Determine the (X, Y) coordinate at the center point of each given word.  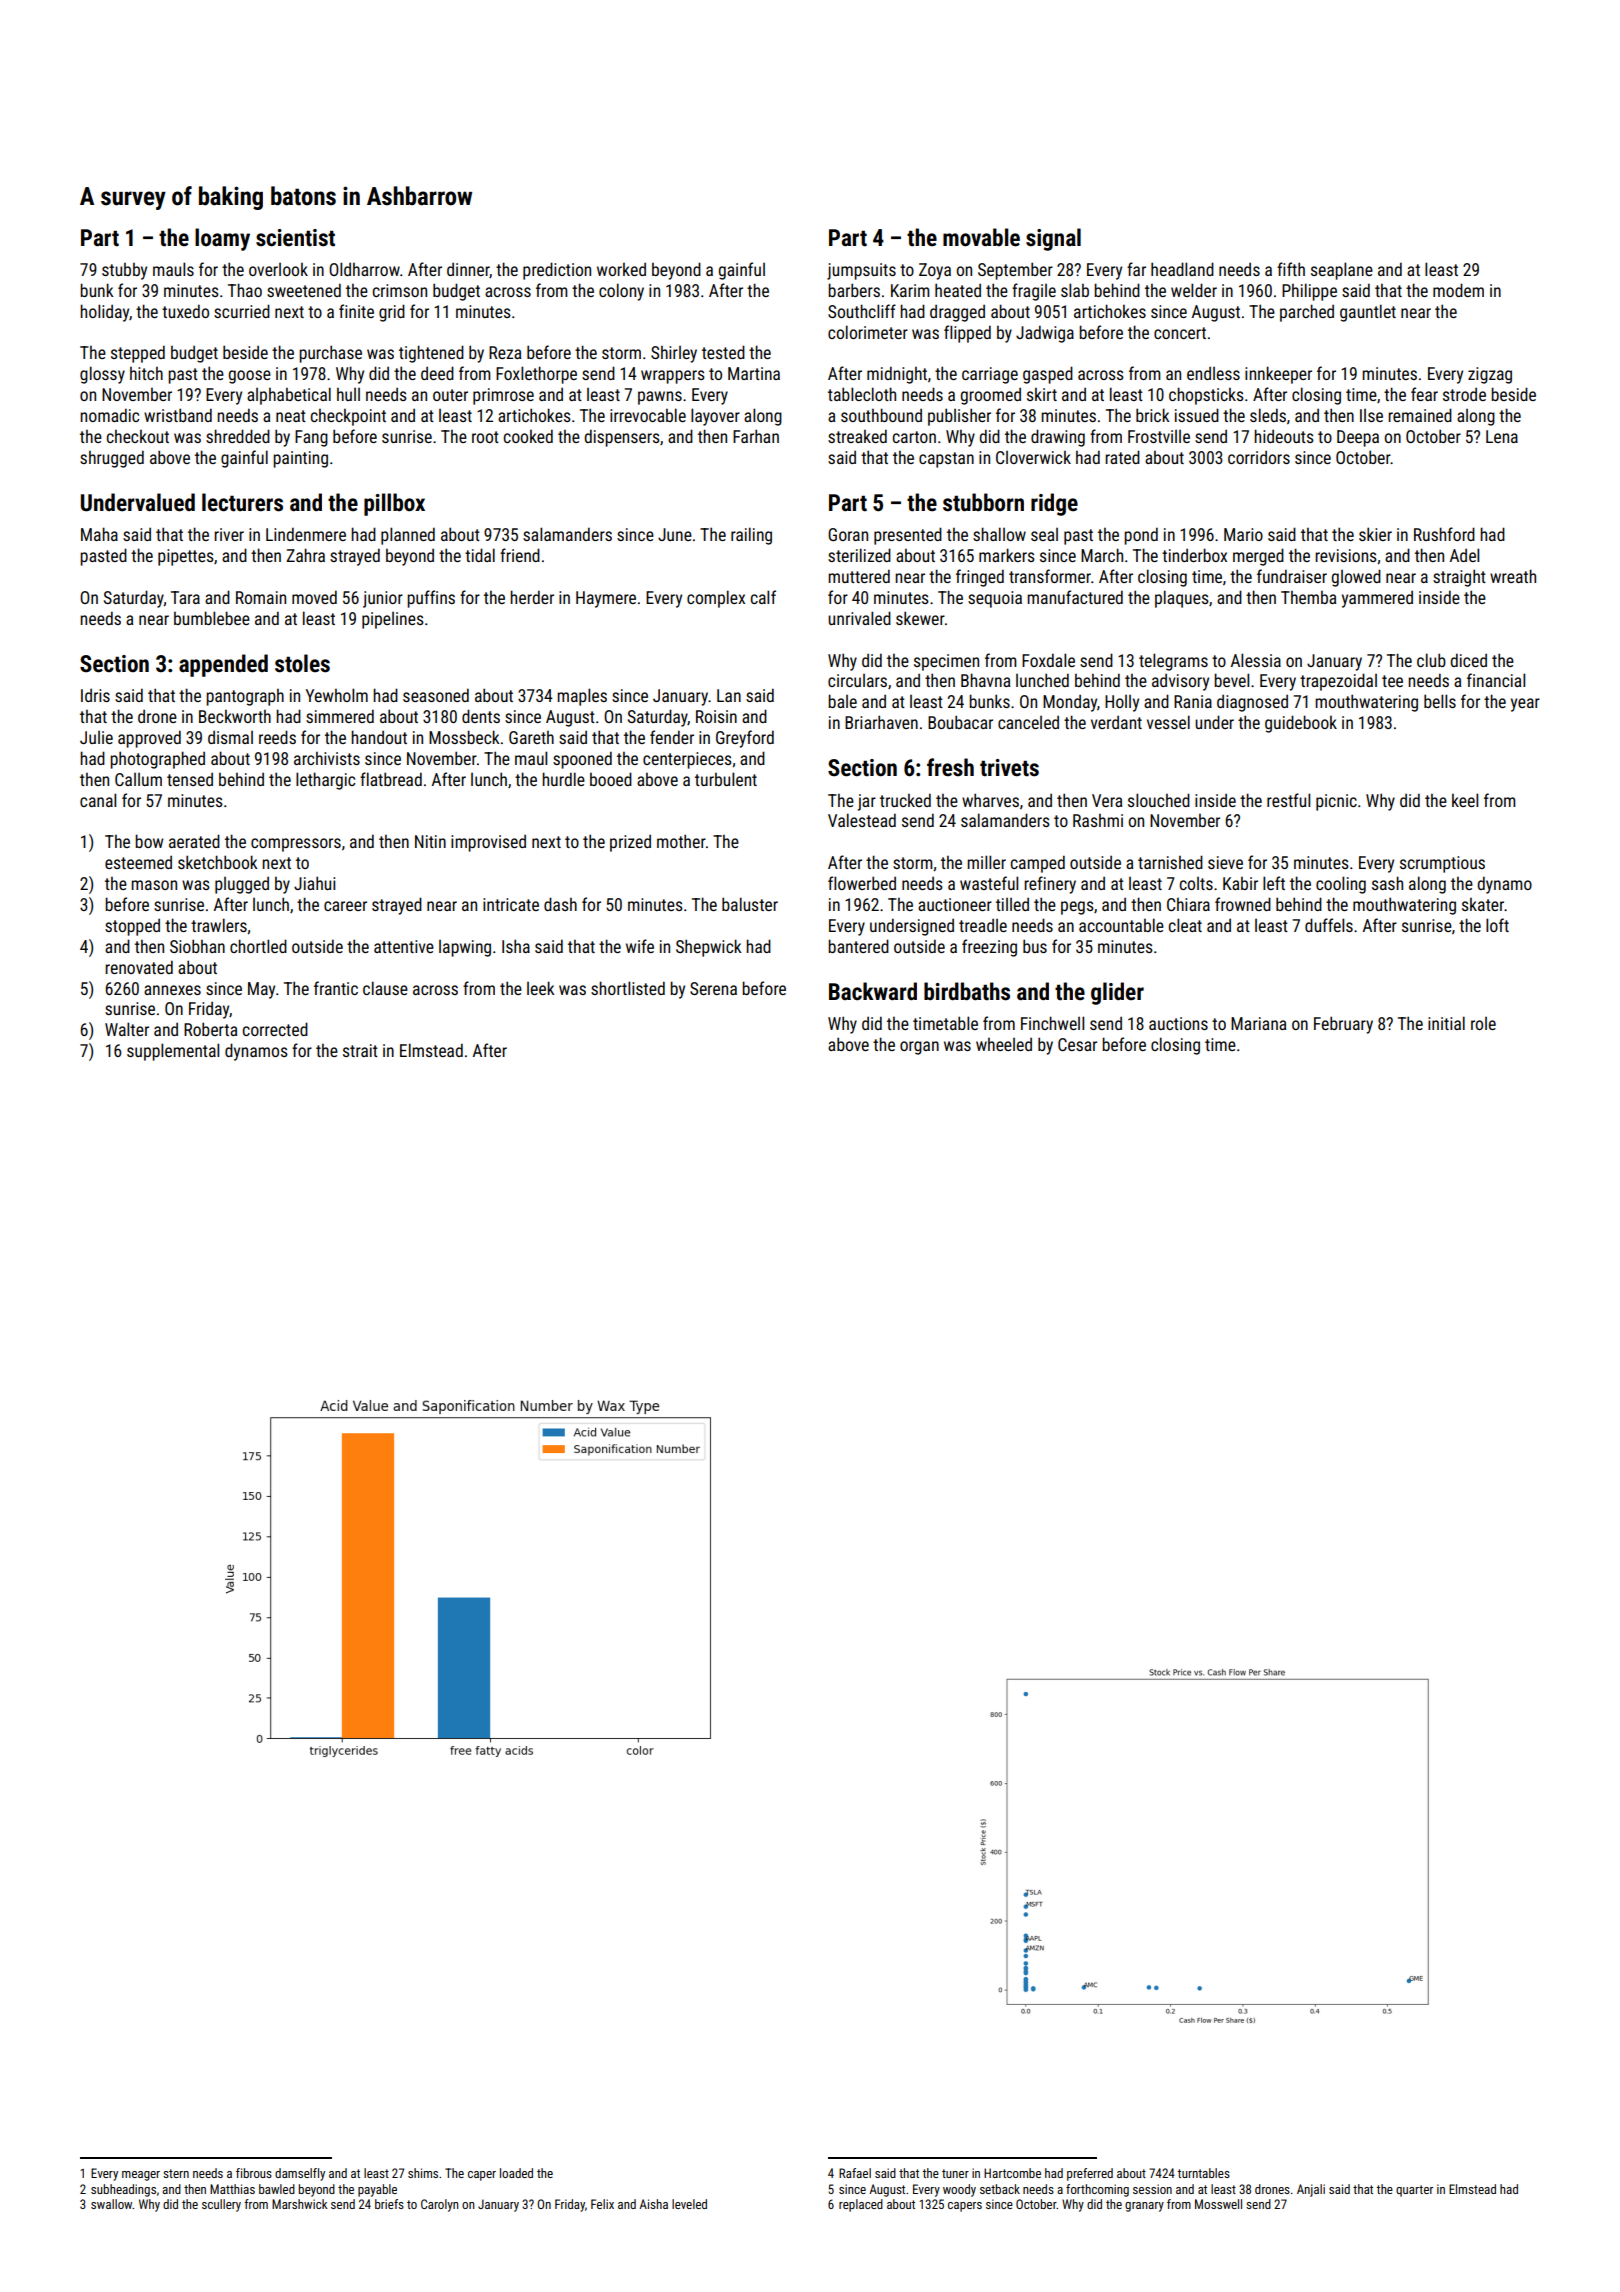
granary (1144, 2207)
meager (141, 2176)
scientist (295, 238)
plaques (1182, 599)
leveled (689, 2204)
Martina (754, 373)
